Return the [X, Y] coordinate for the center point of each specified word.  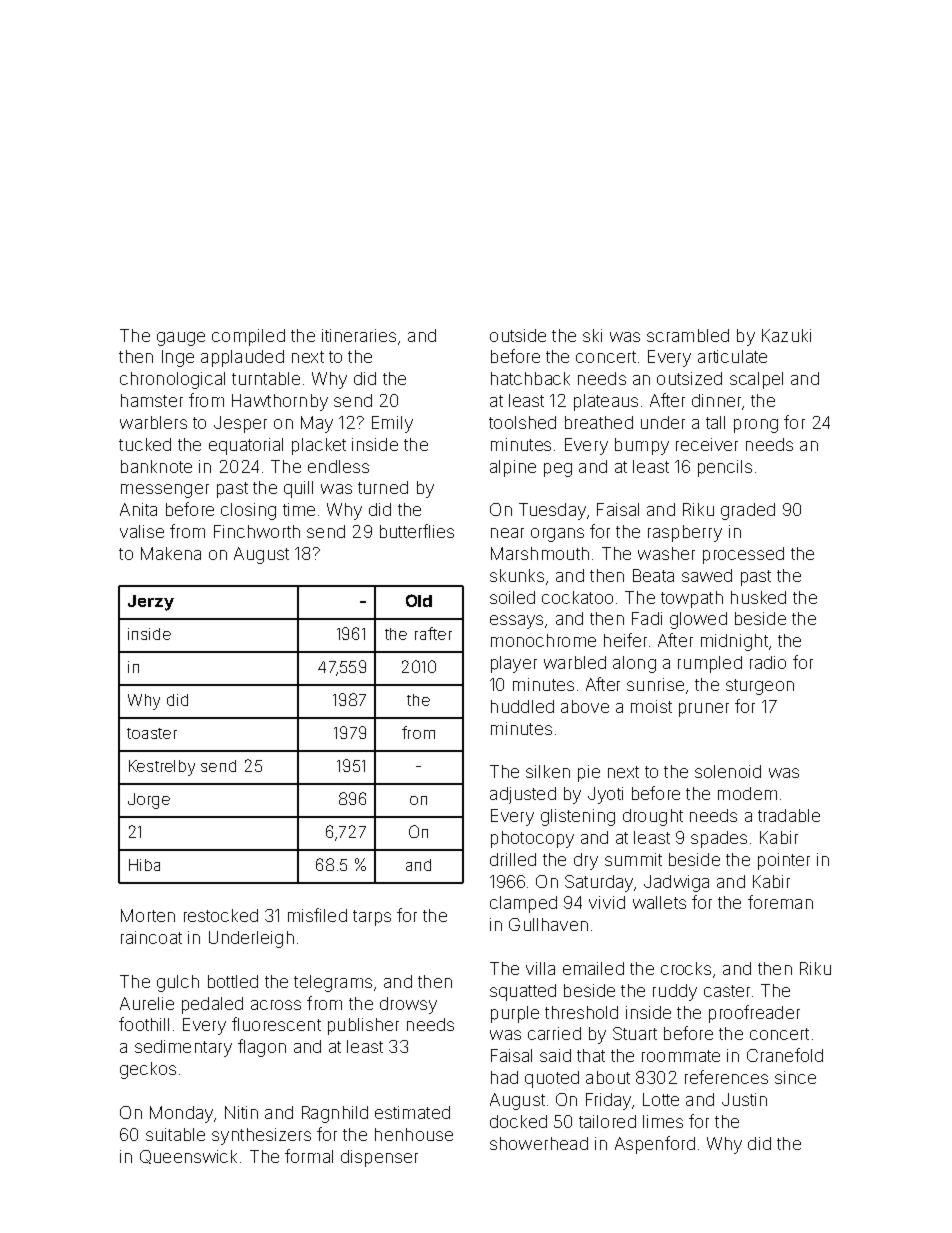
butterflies [417, 531]
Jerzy [151, 603]
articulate [732, 356]
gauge [181, 339]
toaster [152, 733]
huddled [522, 706]
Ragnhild [335, 1114]
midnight [734, 642]
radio [768, 662]
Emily [392, 424]
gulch [178, 983]
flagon [262, 1048]
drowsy [408, 1005]
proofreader [754, 1014]
